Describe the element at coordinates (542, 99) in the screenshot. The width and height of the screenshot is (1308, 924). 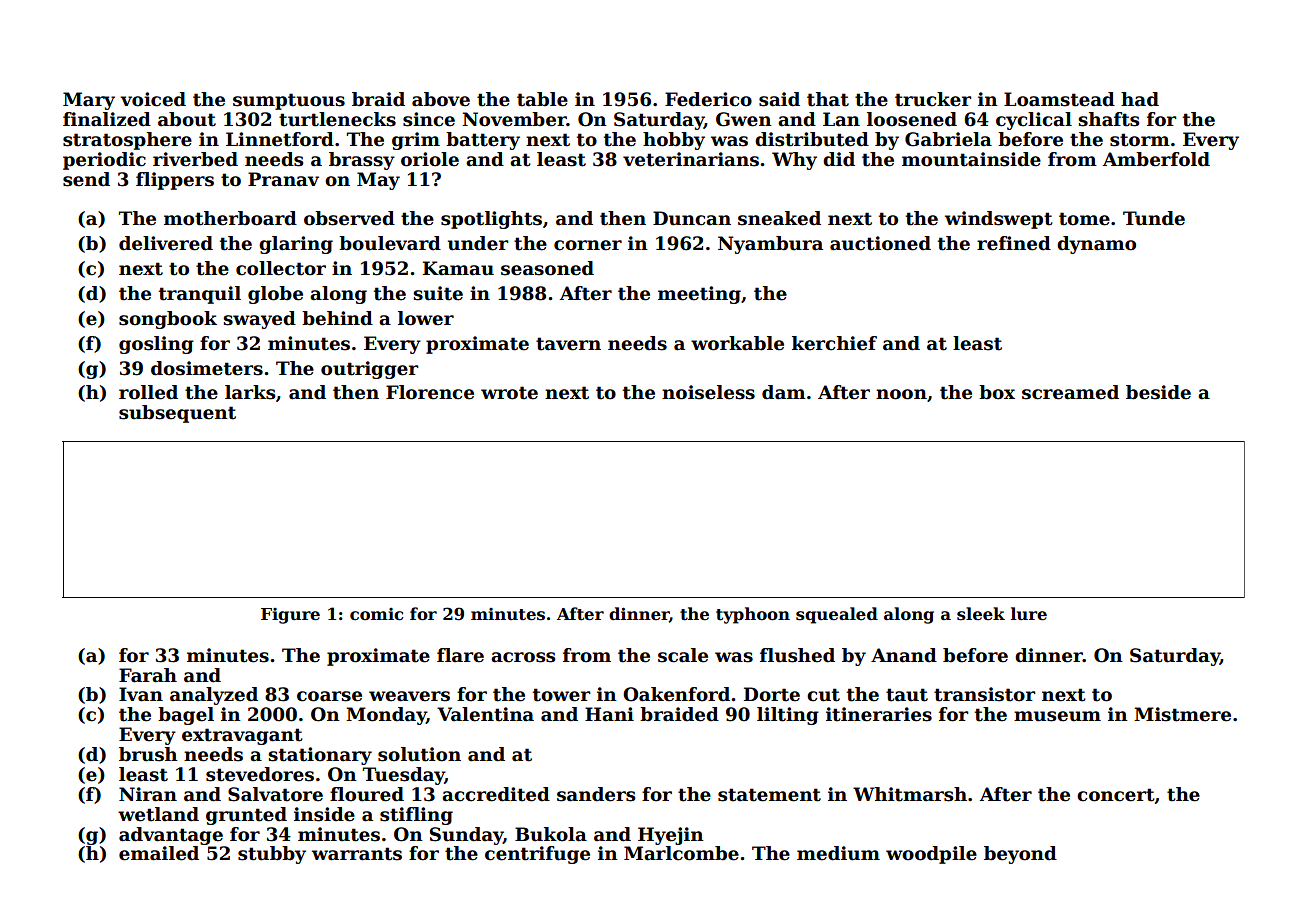
I see `table` at that location.
